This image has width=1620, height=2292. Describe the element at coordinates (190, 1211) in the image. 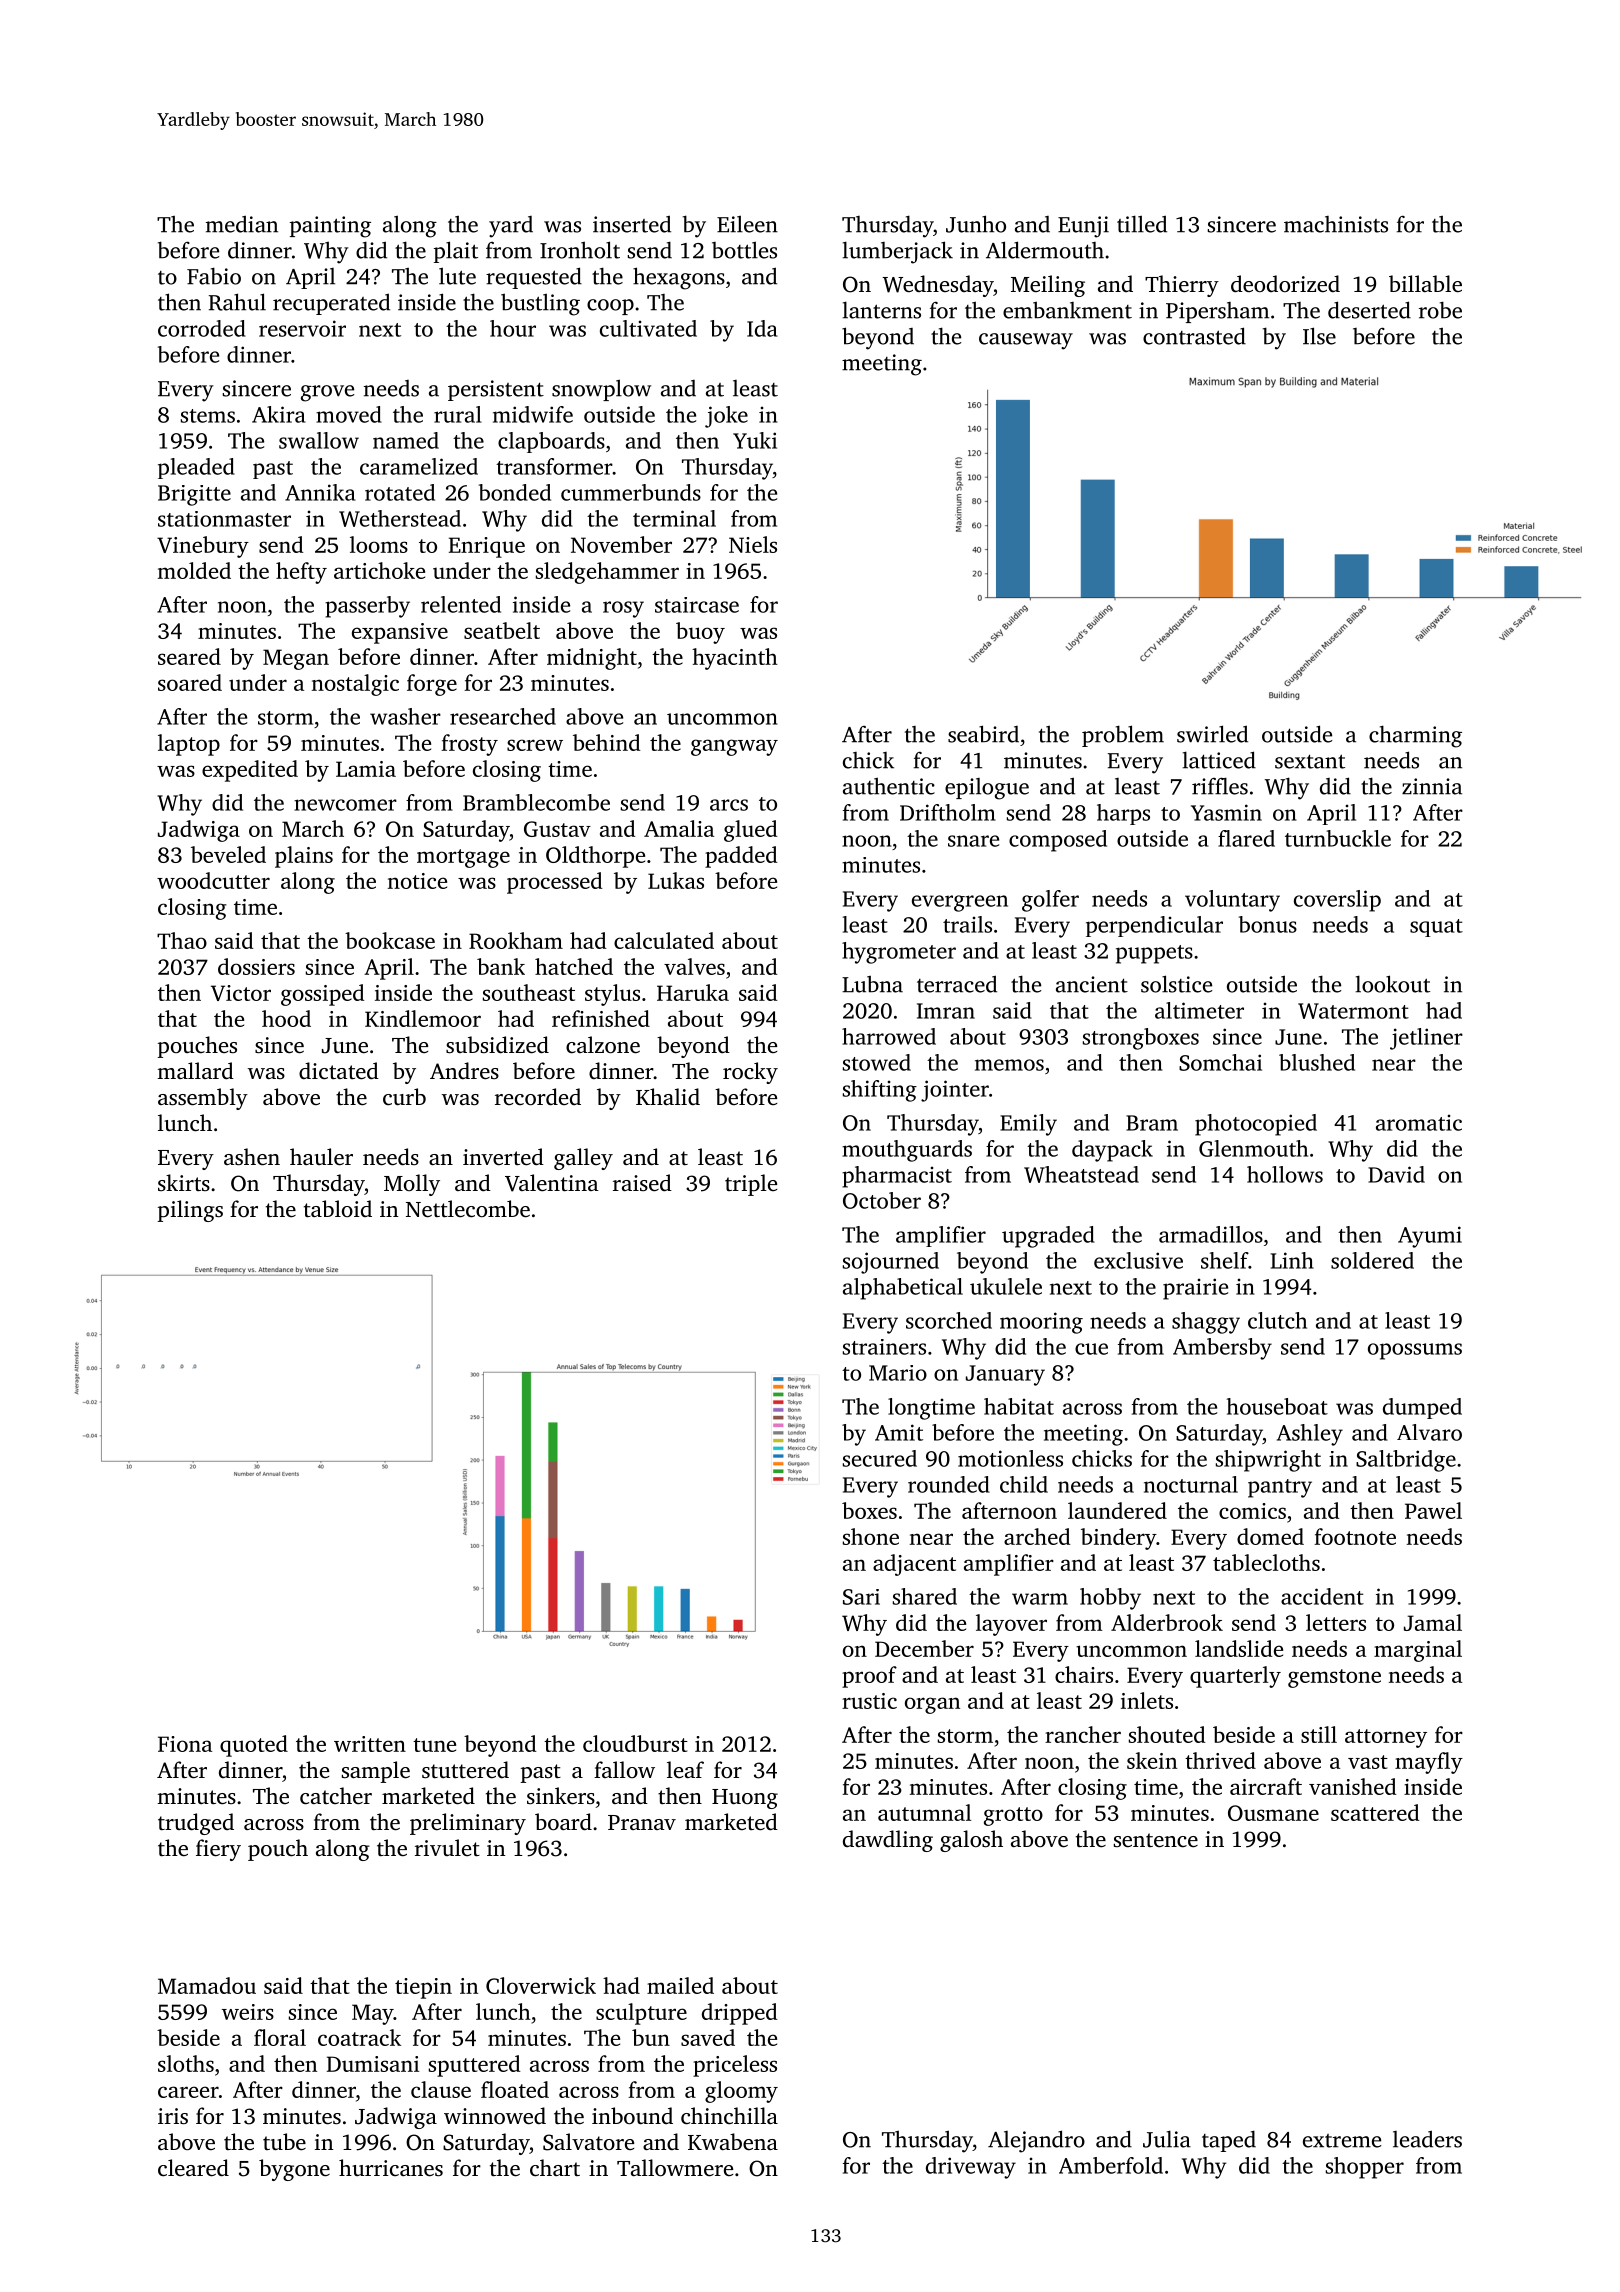

I see `pilings` at that location.
